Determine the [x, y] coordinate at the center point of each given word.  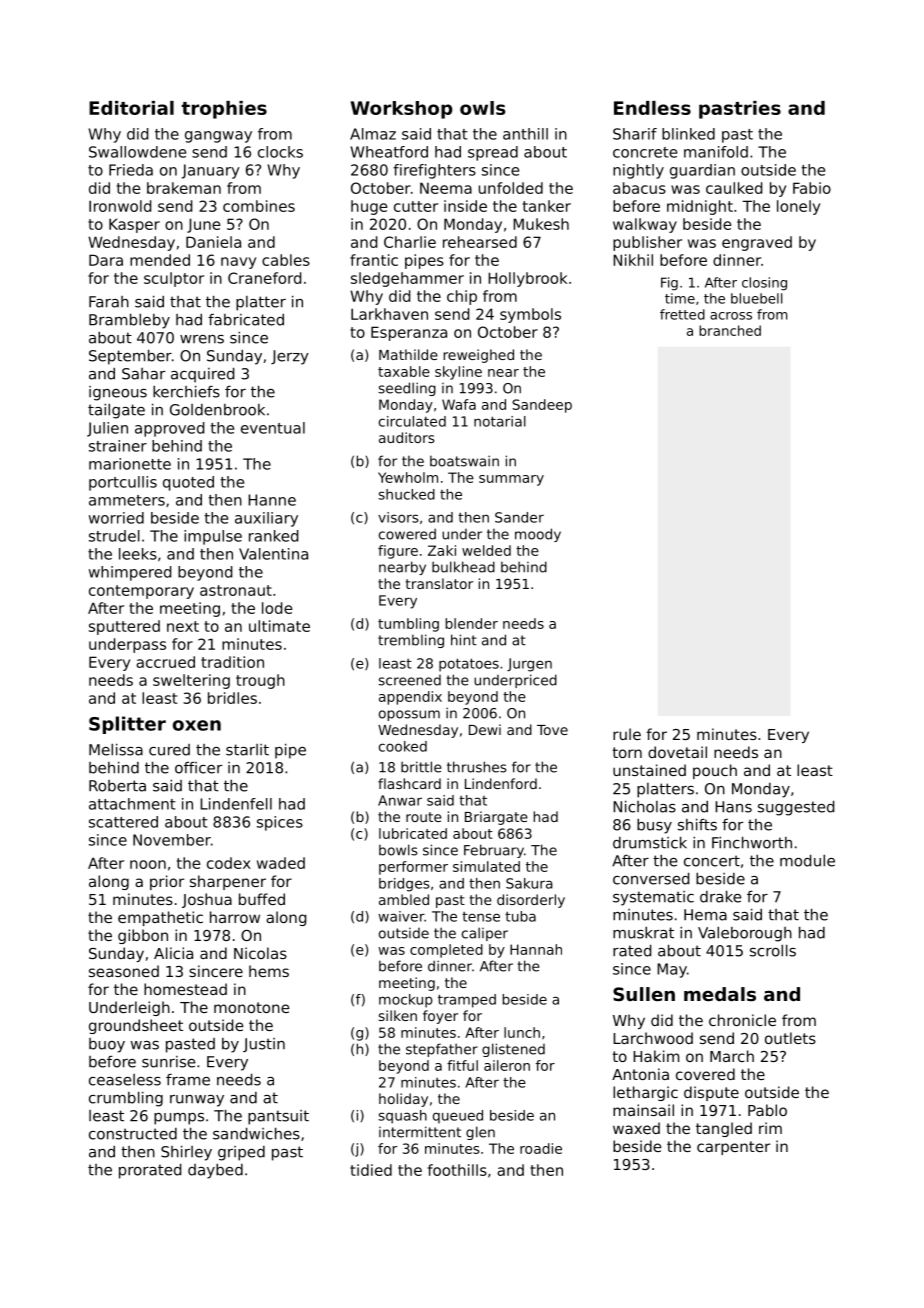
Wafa [459, 404]
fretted [682, 314]
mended [160, 260]
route [424, 817]
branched [730, 330]
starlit [247, 750]
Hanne [272, 500]
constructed [133, 1134]
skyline [458, 373]
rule [627, 734]
